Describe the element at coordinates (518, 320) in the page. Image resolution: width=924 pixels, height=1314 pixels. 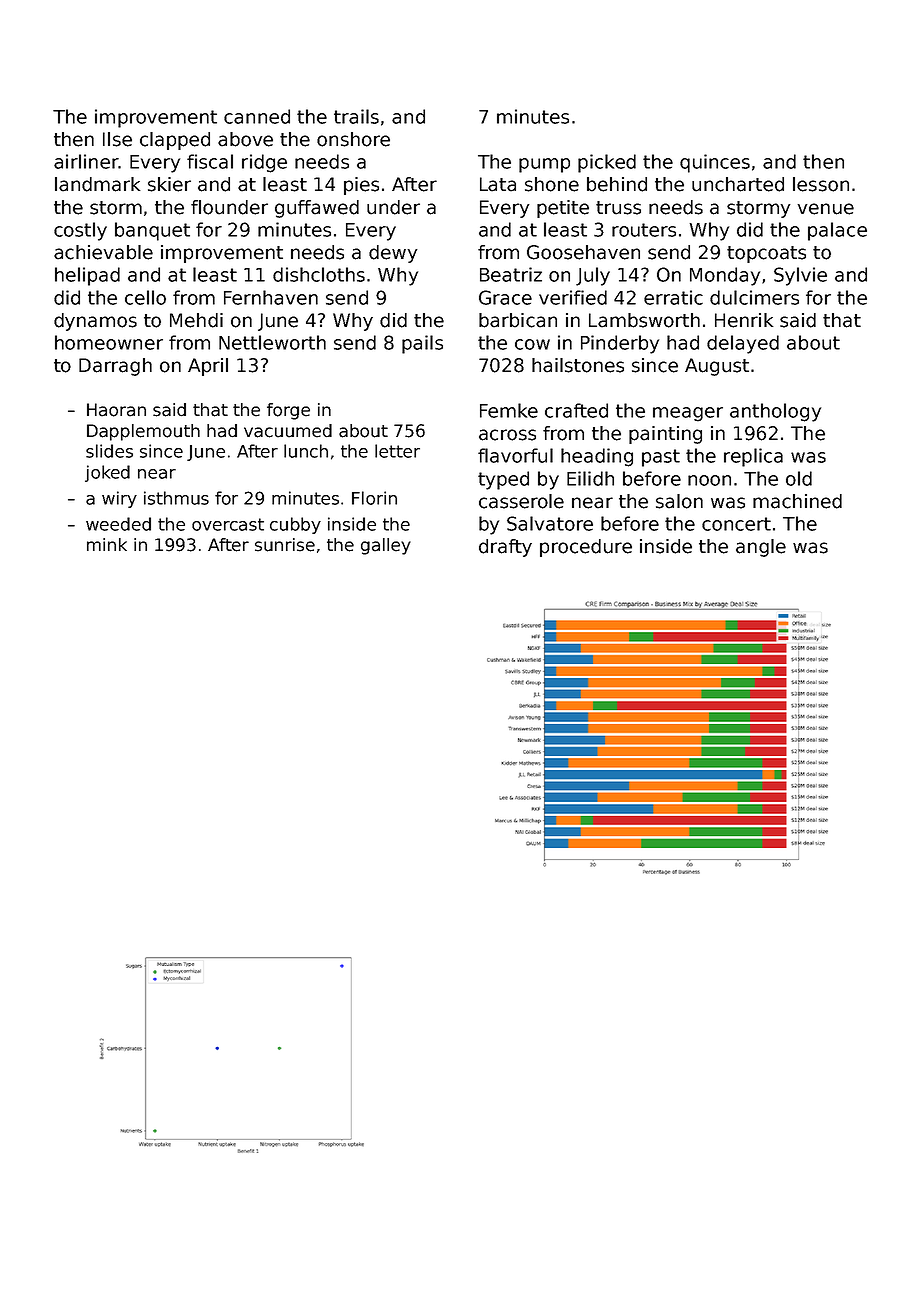
I see `barbican` at that location.
